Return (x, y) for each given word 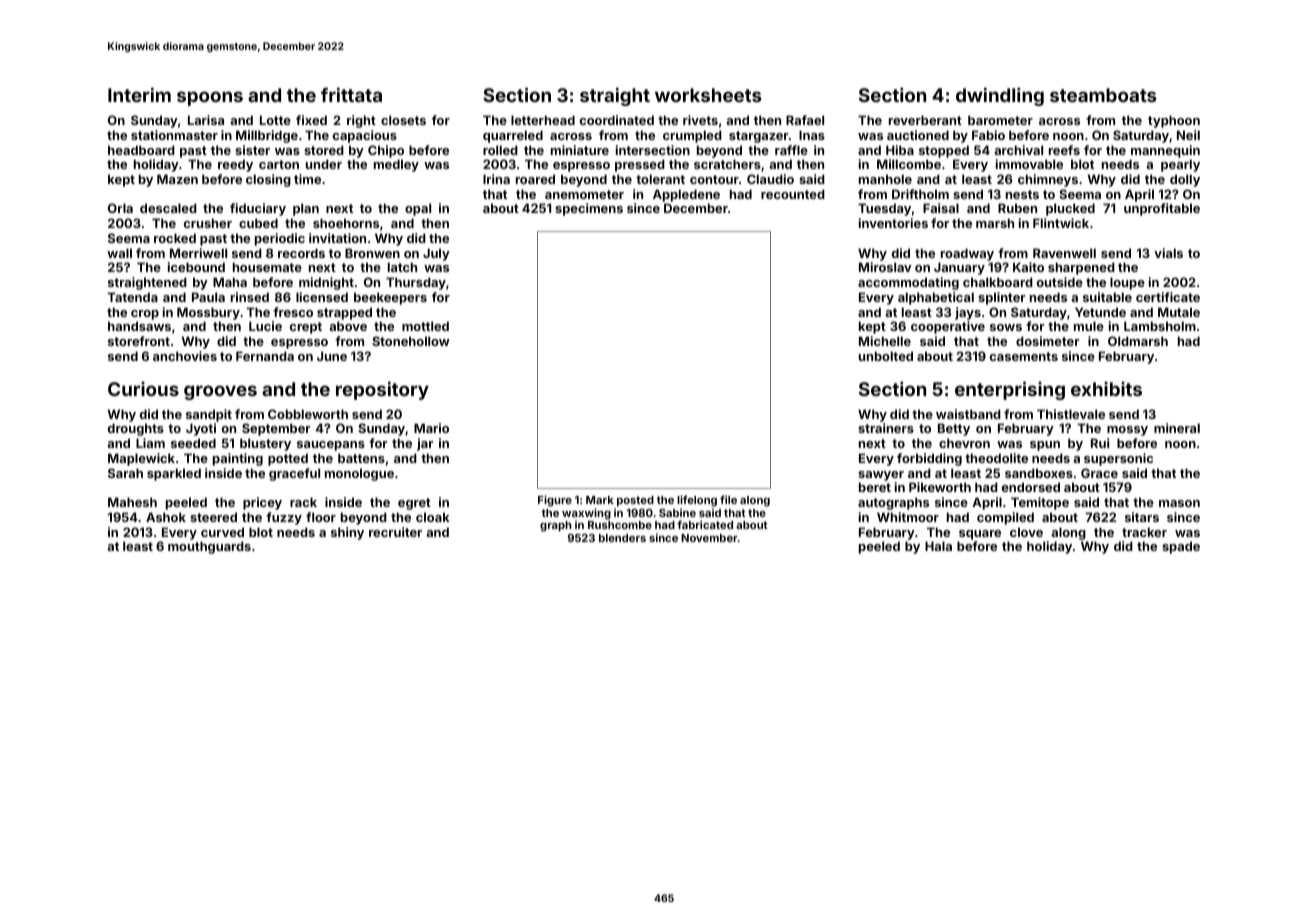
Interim (139, 94)
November (709, 538)
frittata (351, 94)
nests (1022, 194)
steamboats (1103, 95)
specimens (589, 209)
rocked (175, 238)
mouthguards (209, 547)
